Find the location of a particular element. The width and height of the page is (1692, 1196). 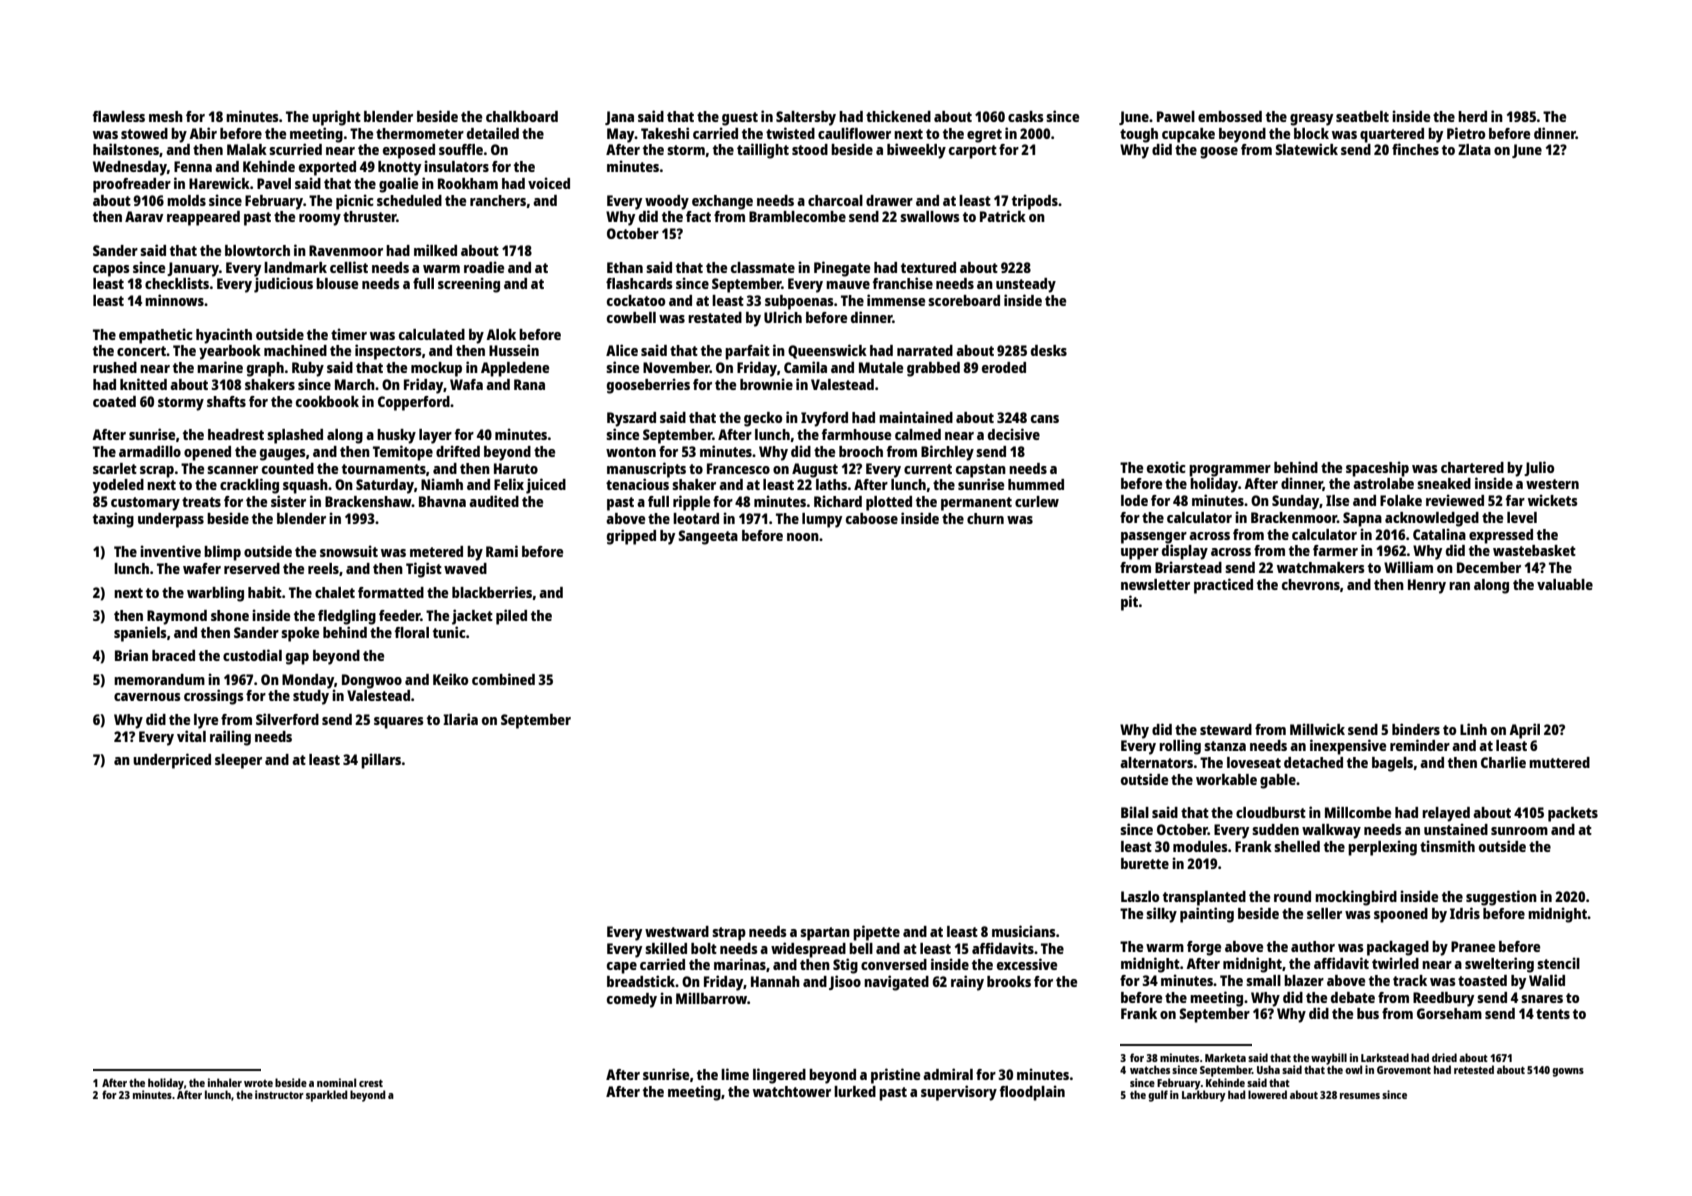

herd is located at coordinates (1472, 116).
